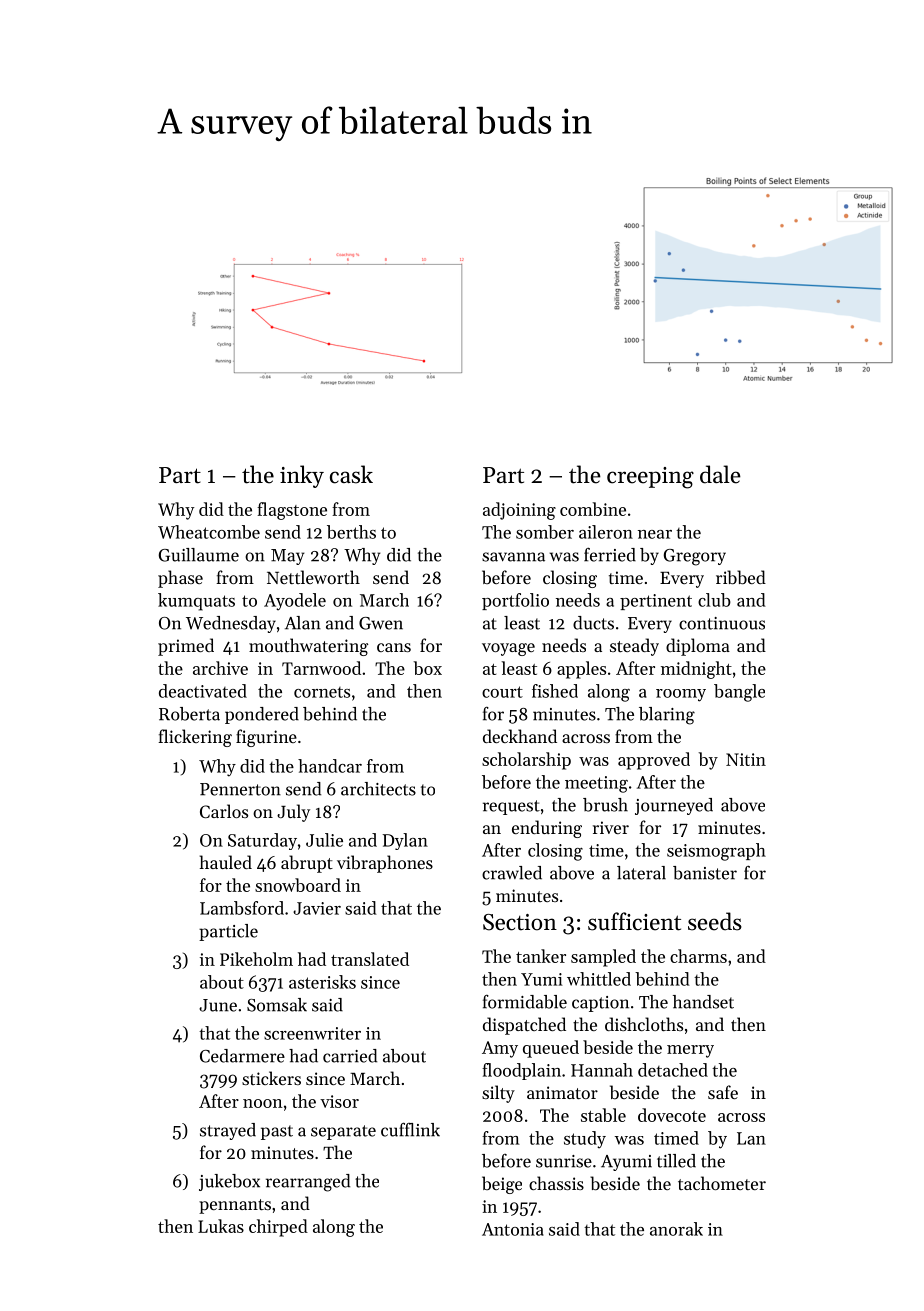 The image size is (924, 1311). Describe the element at coordinates (695, 557) in the screenshot. I see `Gregory` at that location.
